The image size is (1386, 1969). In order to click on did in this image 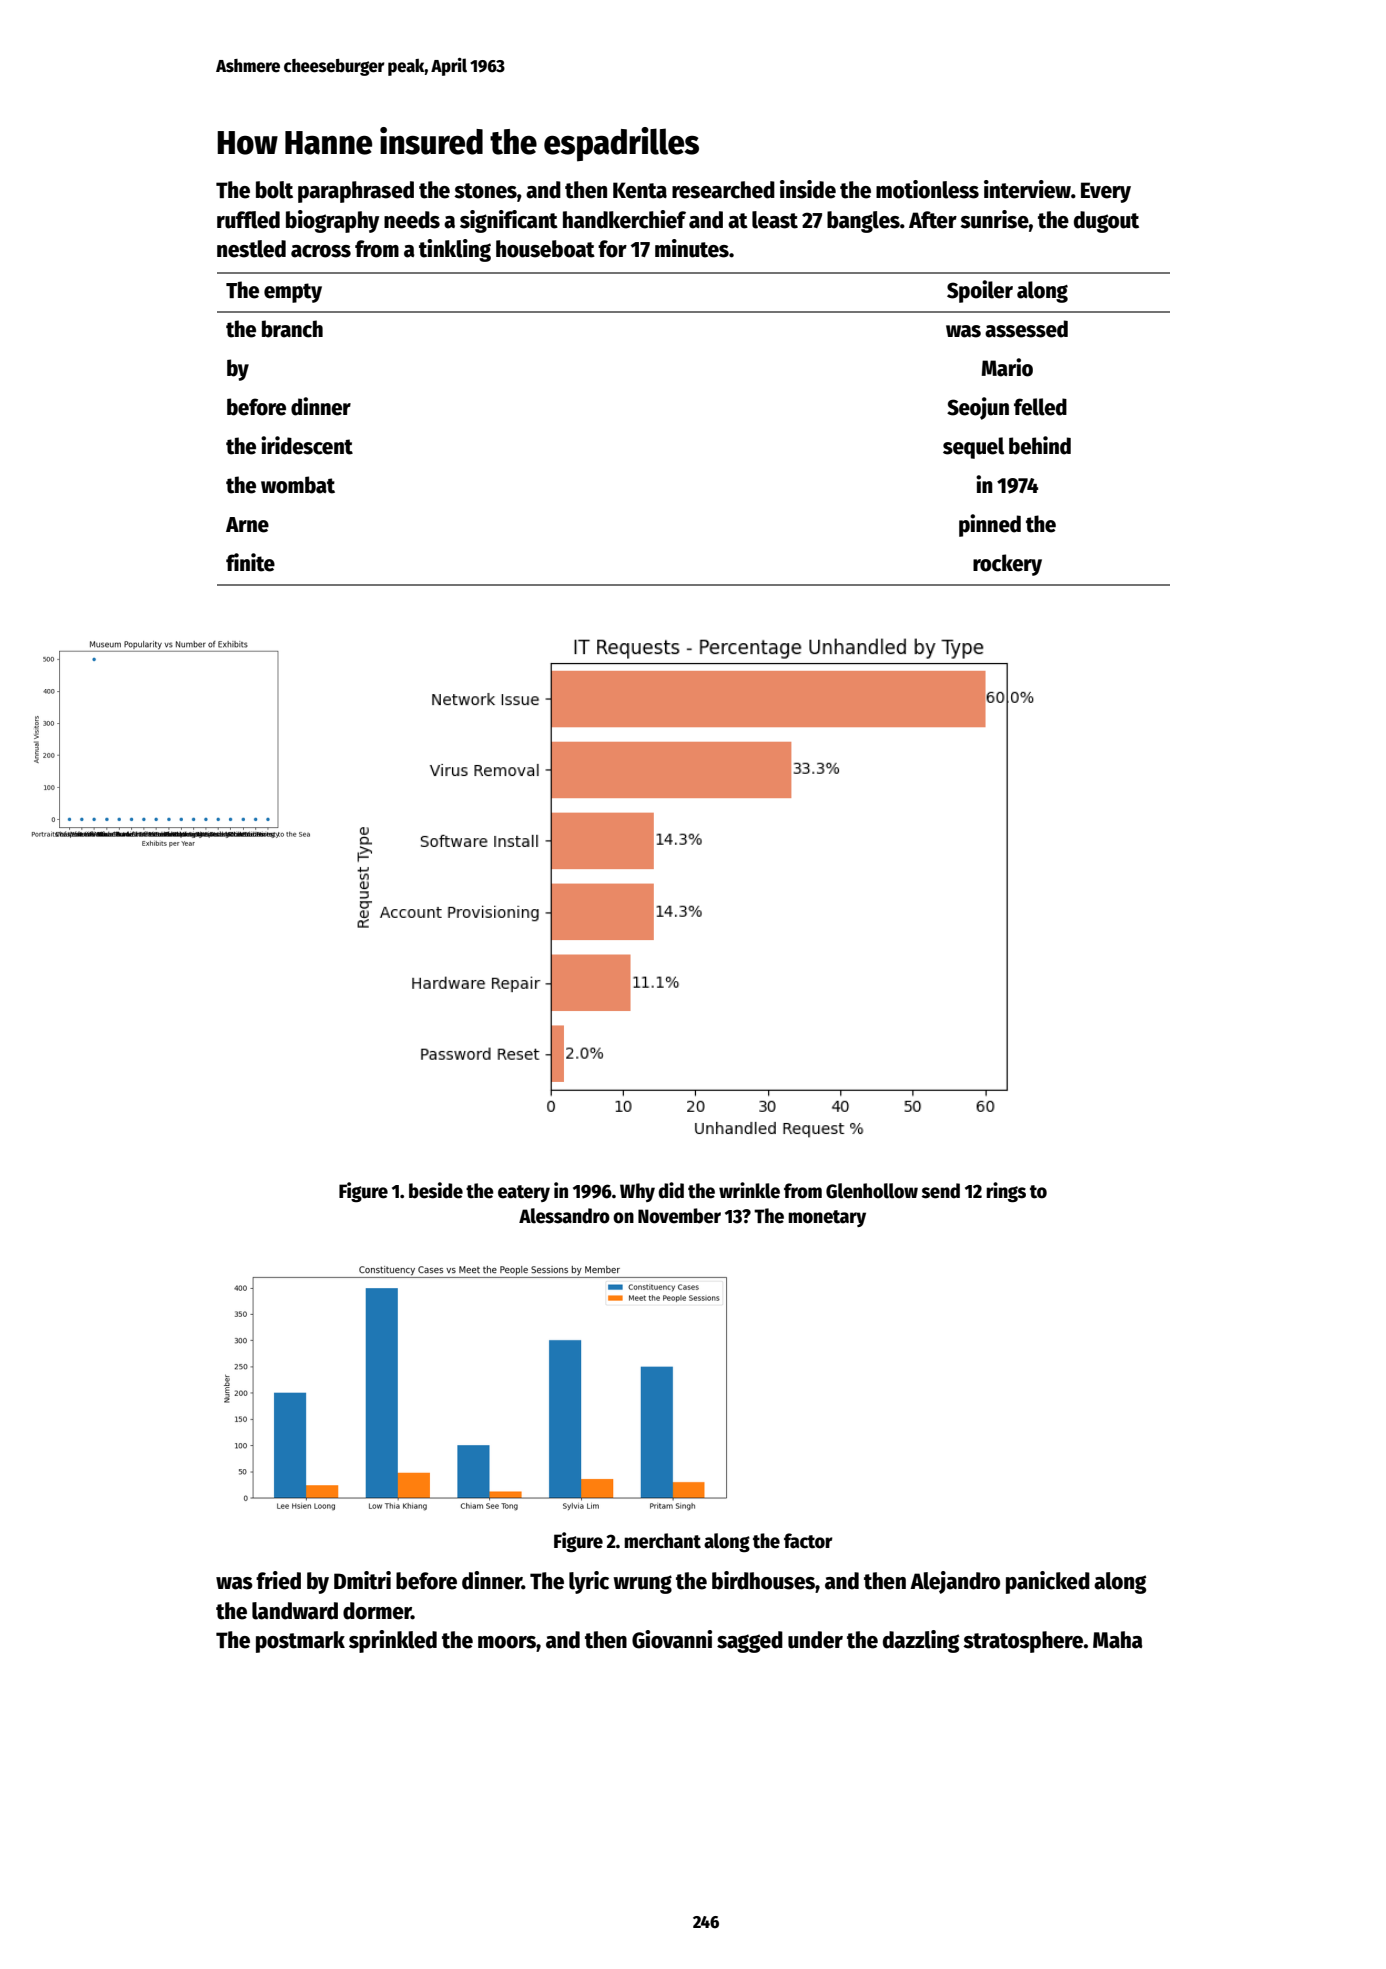, I will do `click(671, 1190)`.
